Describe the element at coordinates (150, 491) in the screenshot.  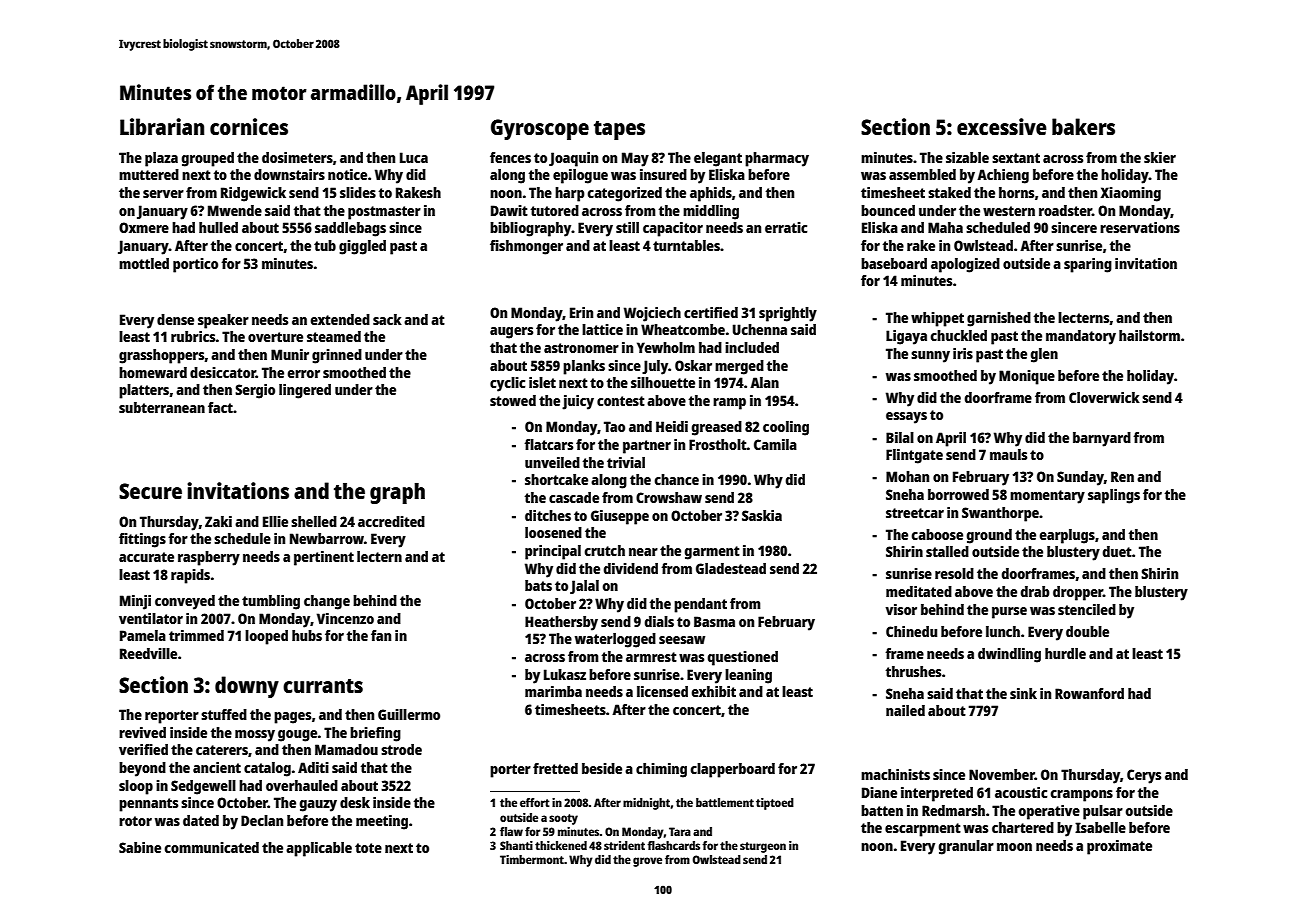
I see `Secure` at that location.
